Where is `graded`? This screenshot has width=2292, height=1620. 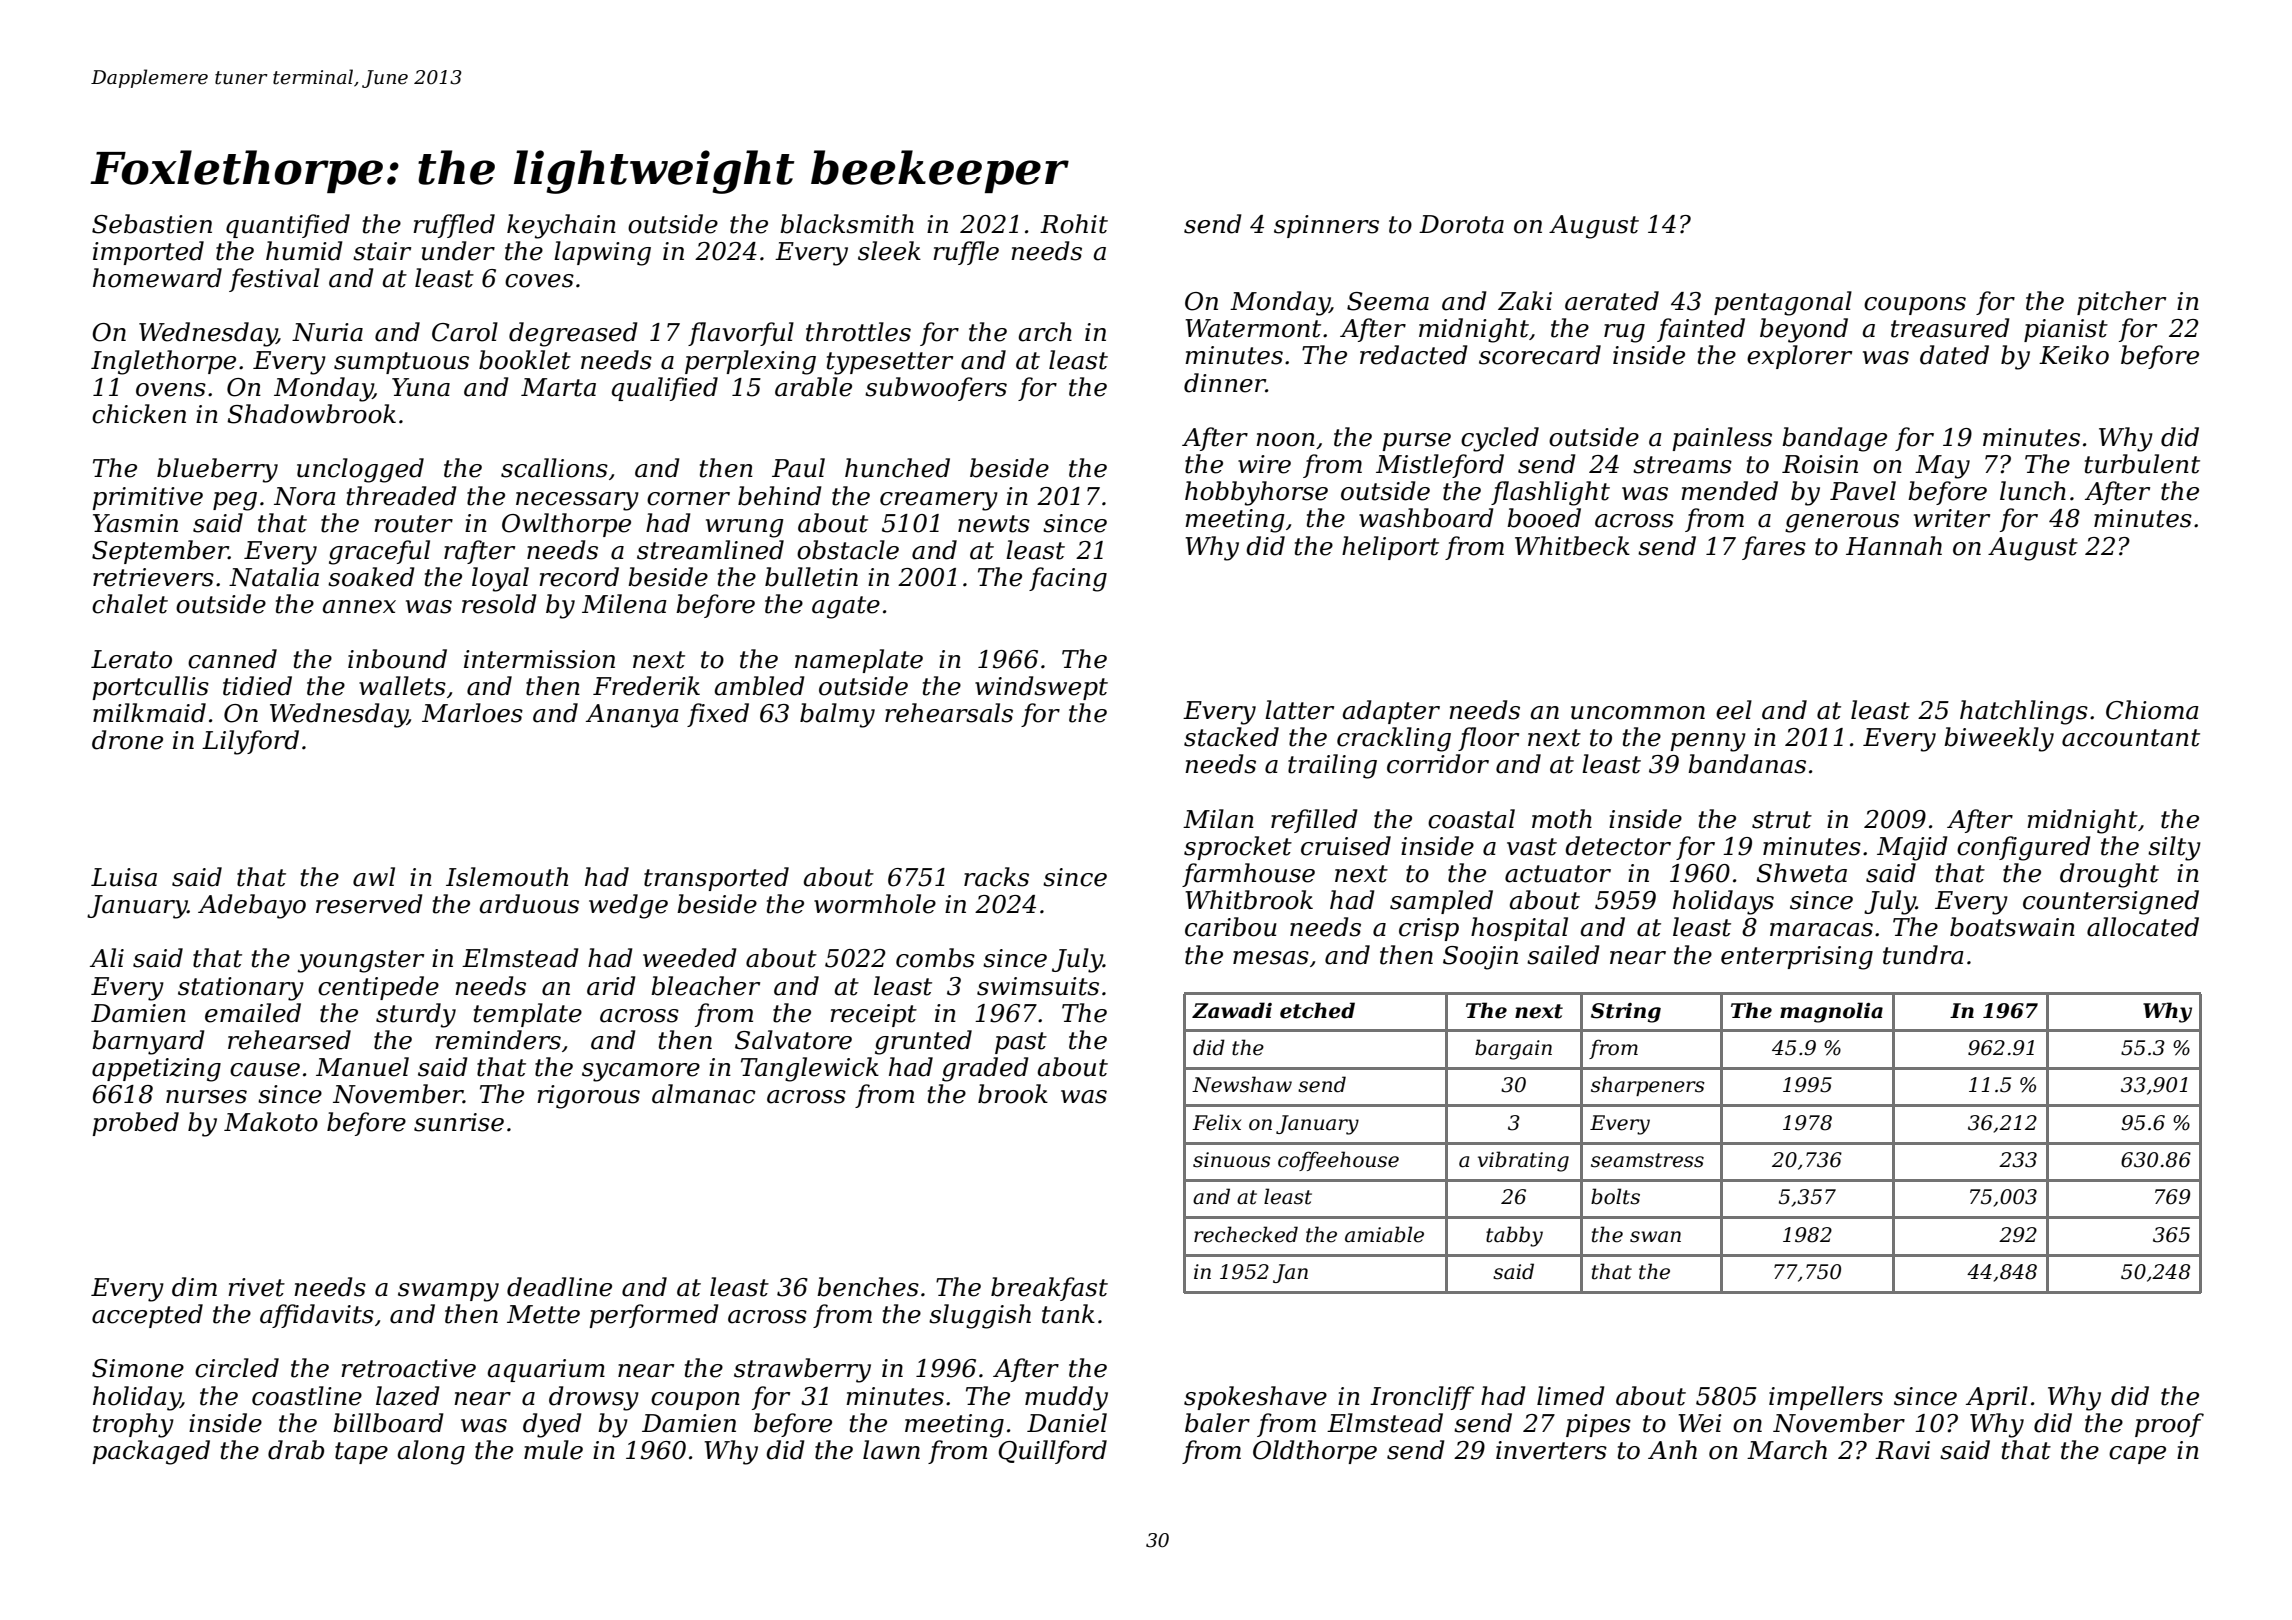 graded is located at coordinates (985, 1069).
